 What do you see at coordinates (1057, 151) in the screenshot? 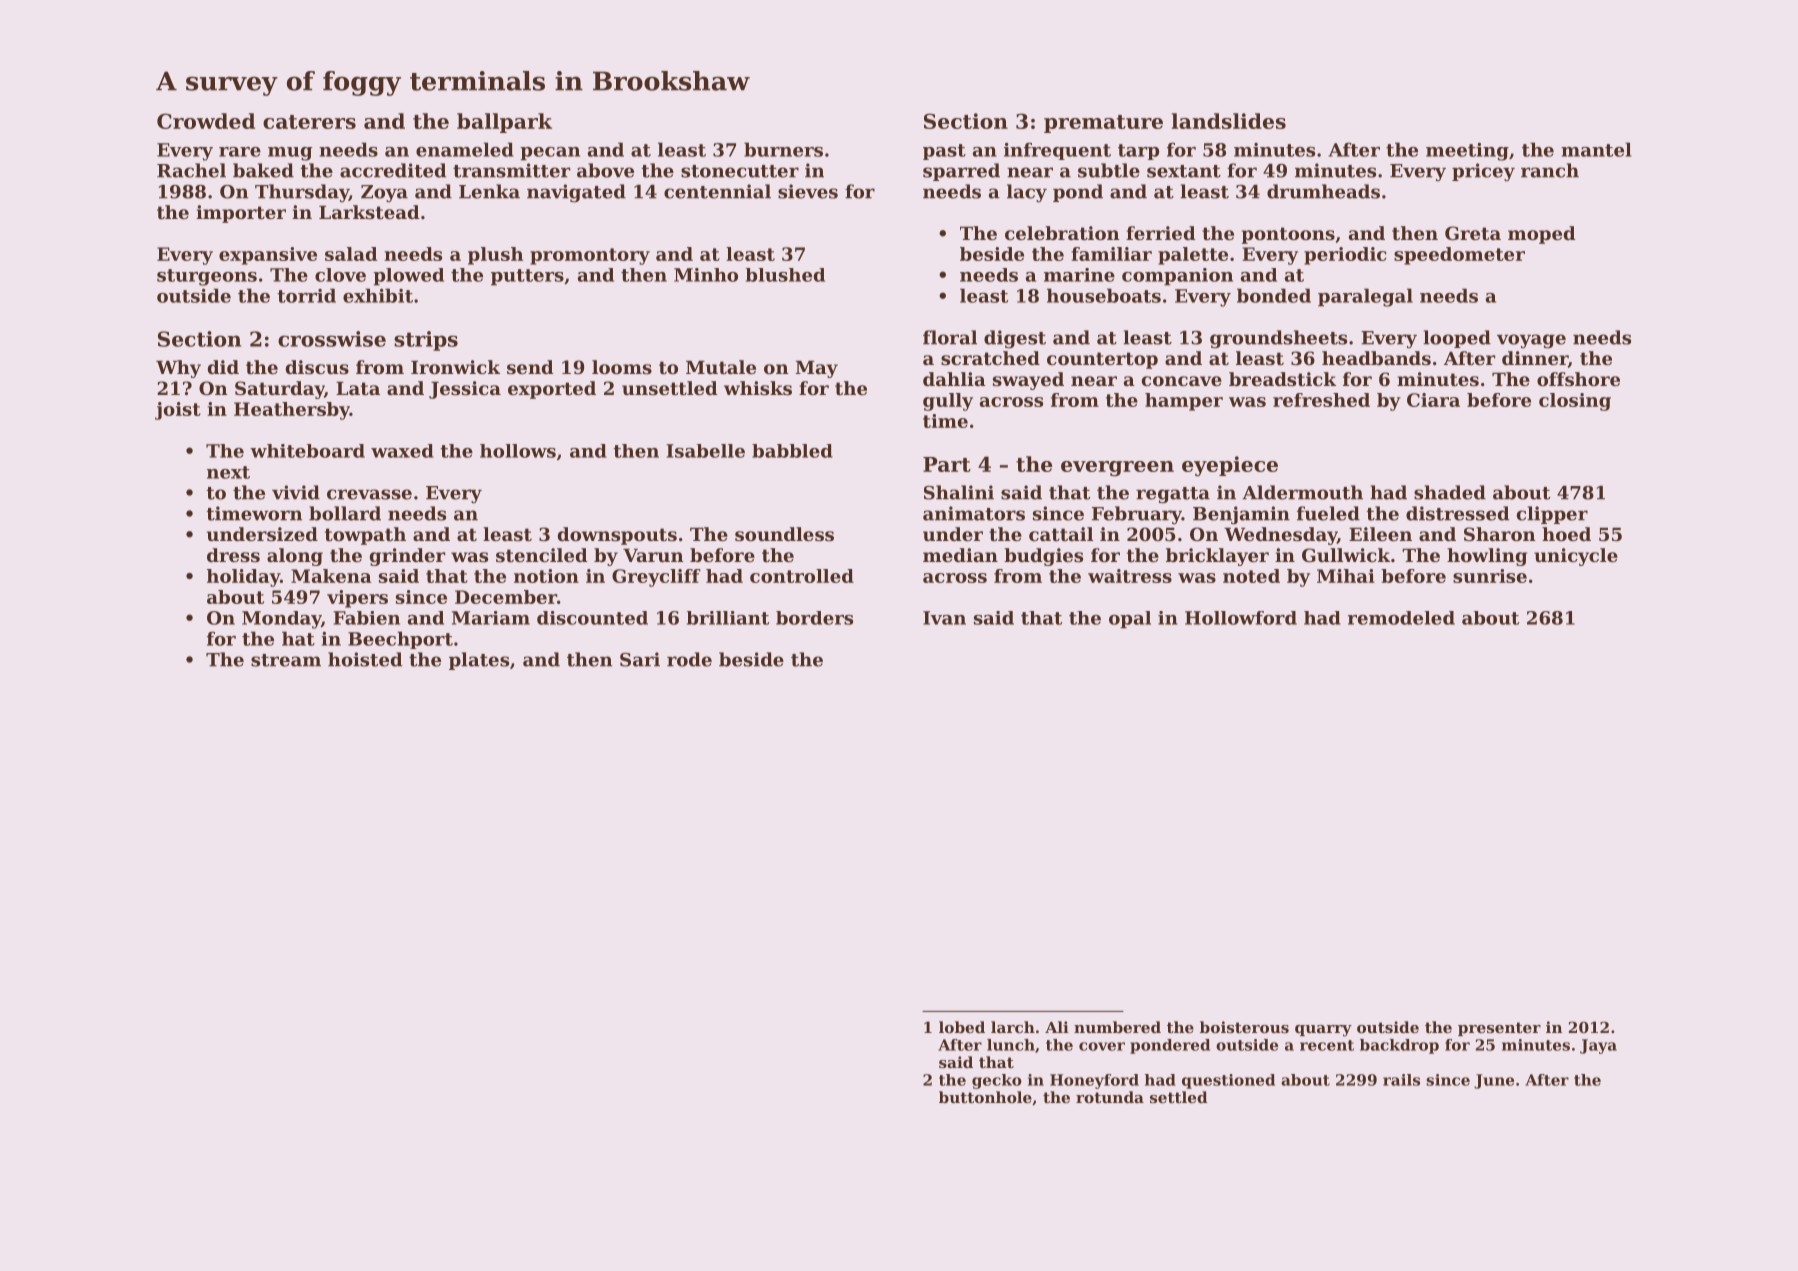
I see `infrequent` at bounding box center [1057, 151].
